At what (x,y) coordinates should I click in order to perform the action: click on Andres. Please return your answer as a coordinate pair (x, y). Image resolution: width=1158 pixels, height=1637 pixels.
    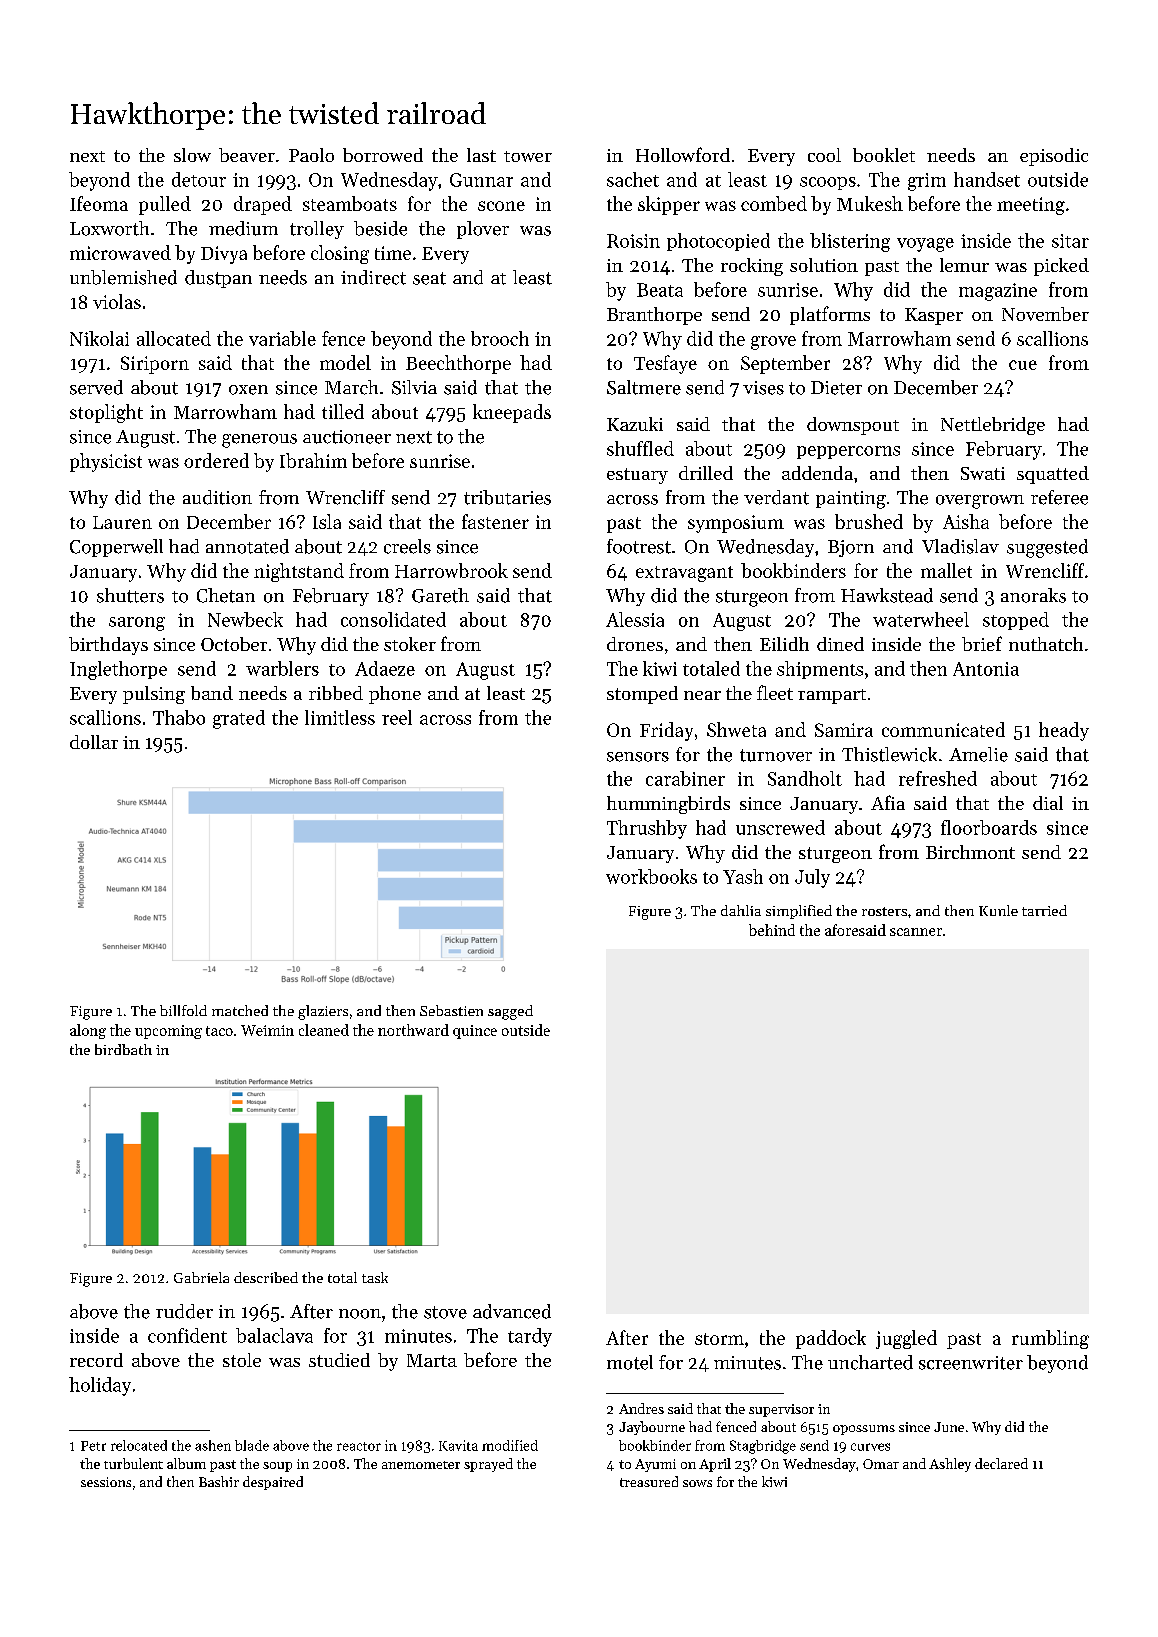
    Looking at the image, I should click on (641, 1408).
